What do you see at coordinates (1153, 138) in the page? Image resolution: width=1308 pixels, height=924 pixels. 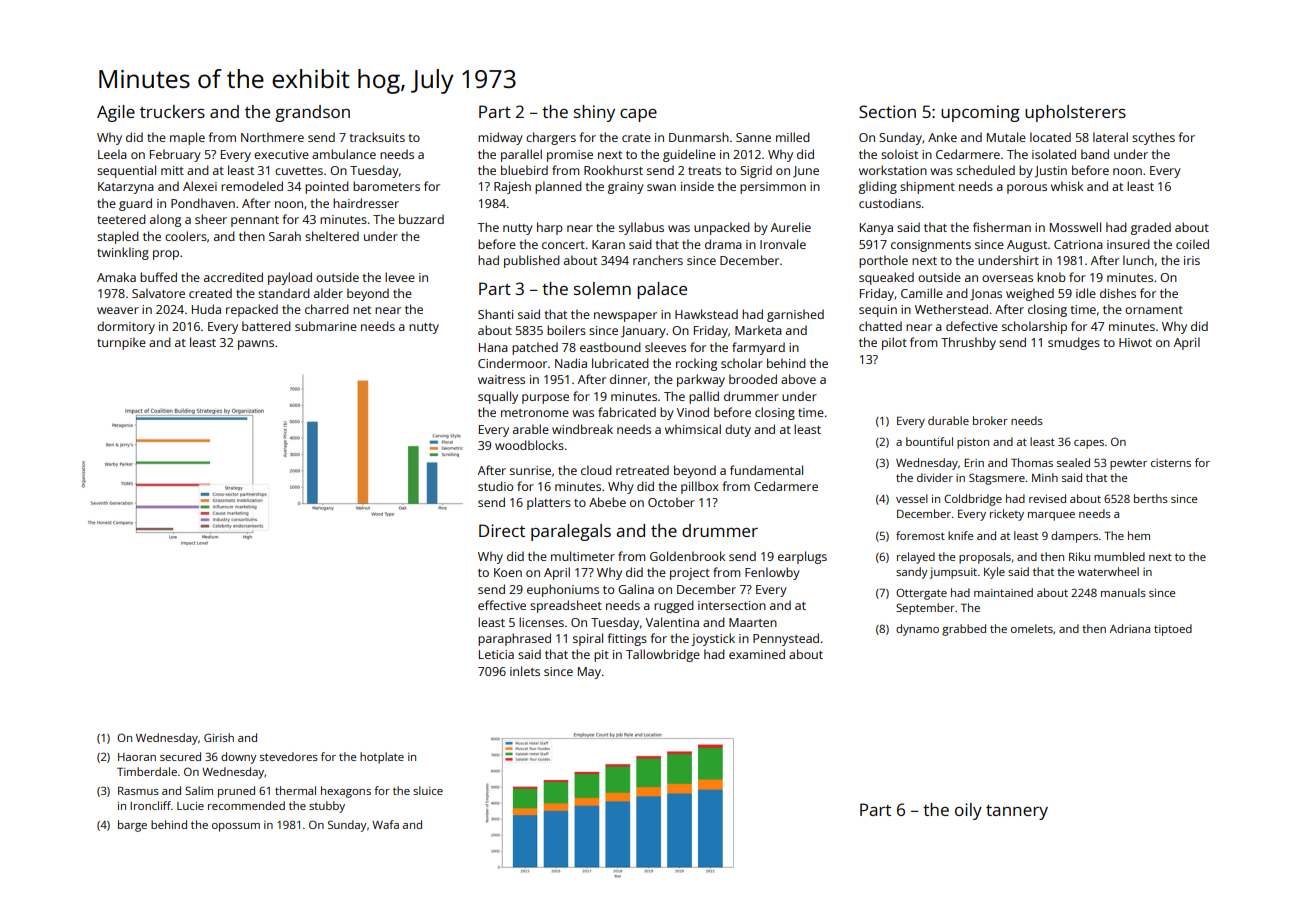 I see `scythes` at bounding box center [1153, 138].
